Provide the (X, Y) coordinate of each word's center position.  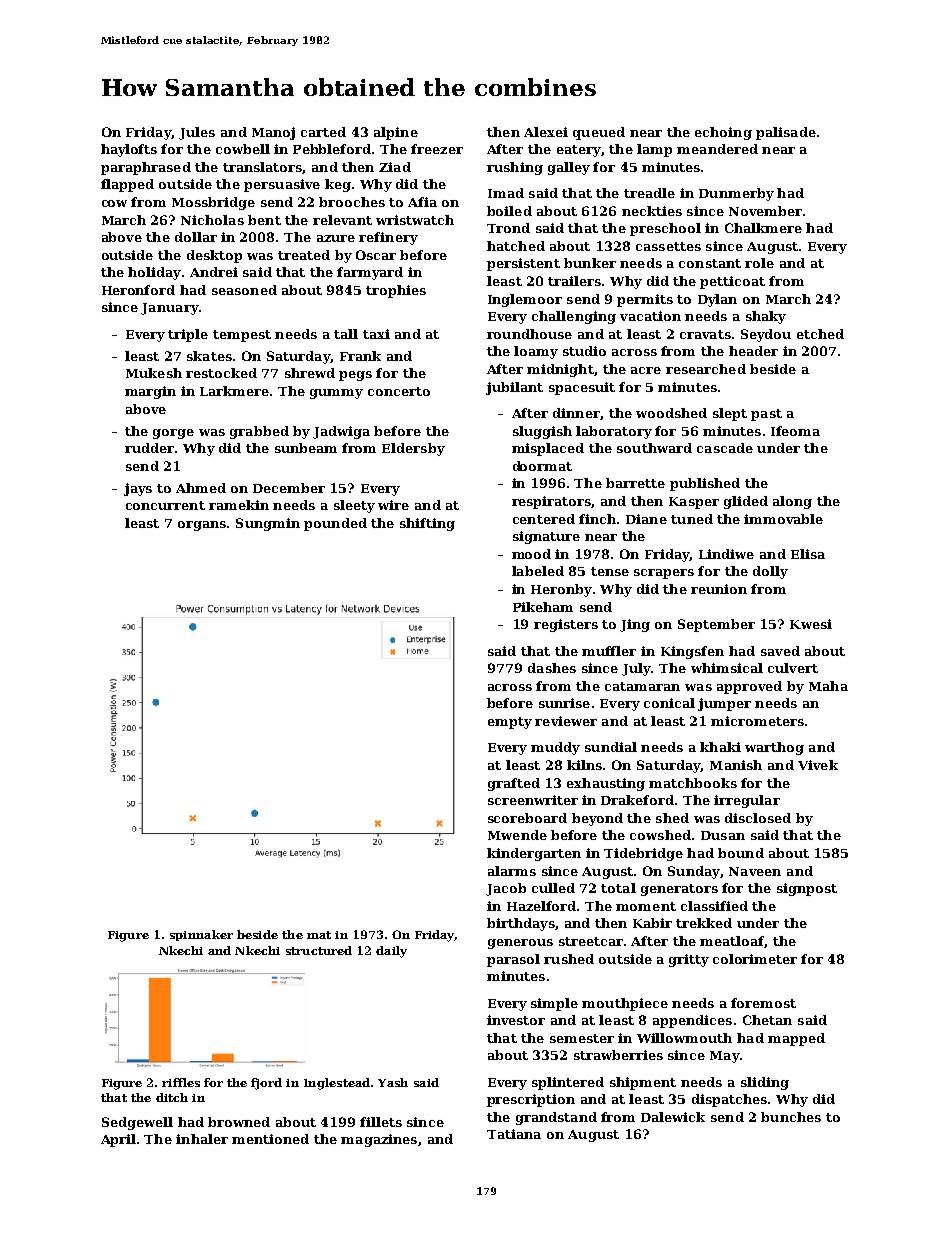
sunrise (564, 703)
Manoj (273, 133)
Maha (828, 686)
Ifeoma (795, 431)
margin (150, 392)
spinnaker (201, 935)
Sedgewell (137, 1123)
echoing (723, 133)
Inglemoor (525, 300)
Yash (393, 1082)
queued (599, 133)
